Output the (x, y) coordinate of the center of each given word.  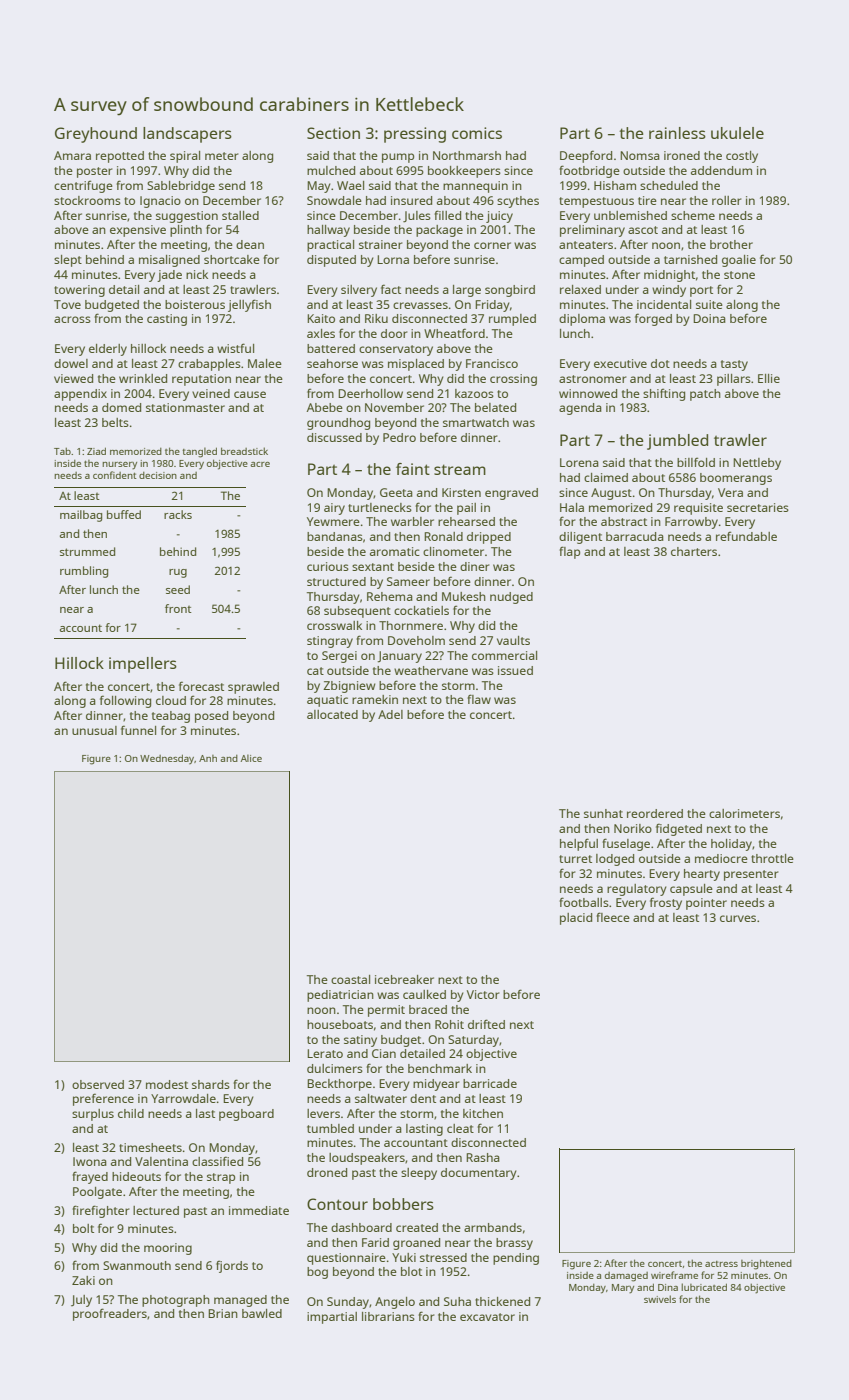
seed (178, 589)
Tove (67, 304)
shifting (664, 394)
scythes (518, 202)
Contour (337, 1204)
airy (334, 509)
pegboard (246, 1115)
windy (669, 291)
